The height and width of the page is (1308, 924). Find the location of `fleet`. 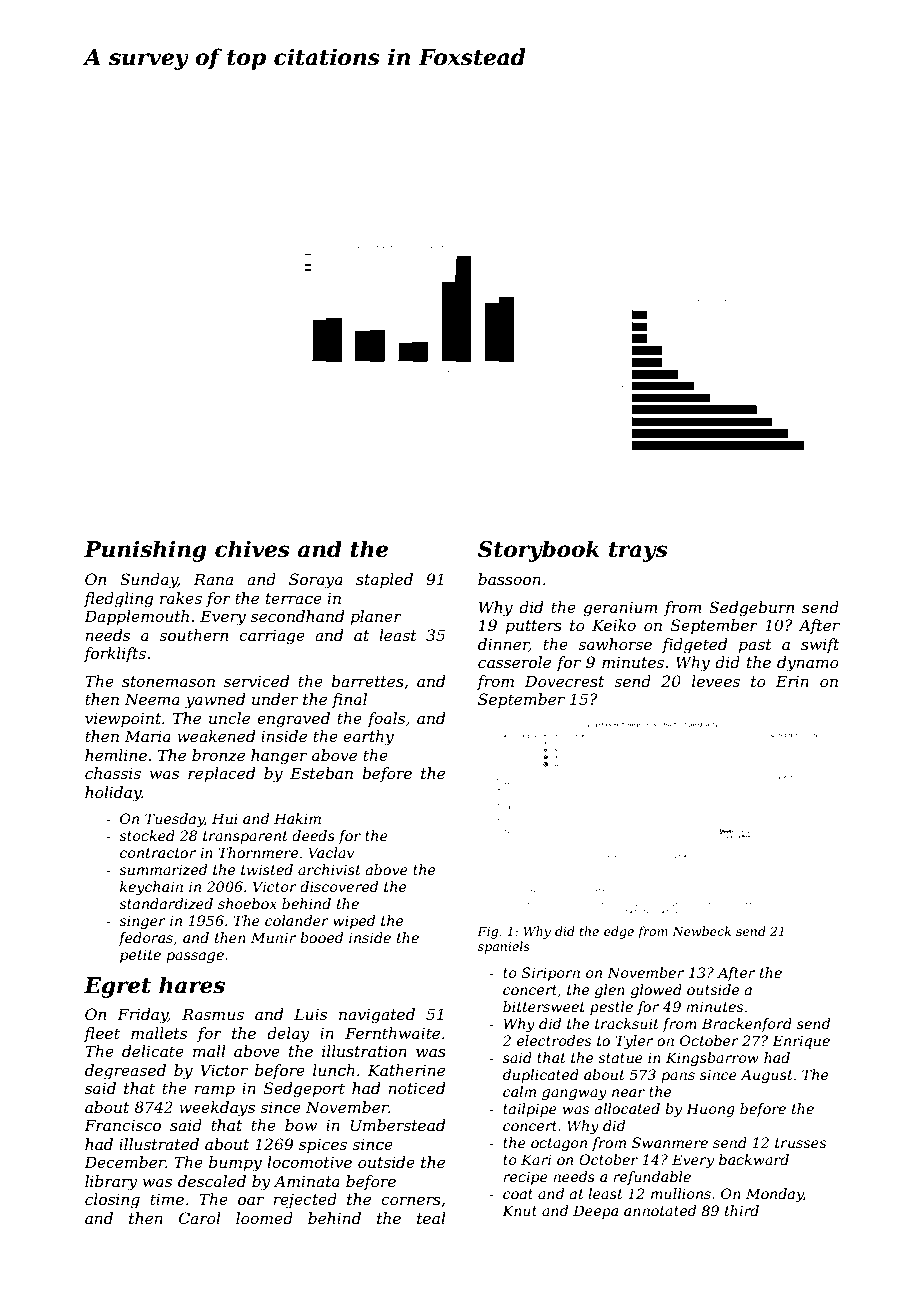

fleet is located at coordinates (102, 1034).
